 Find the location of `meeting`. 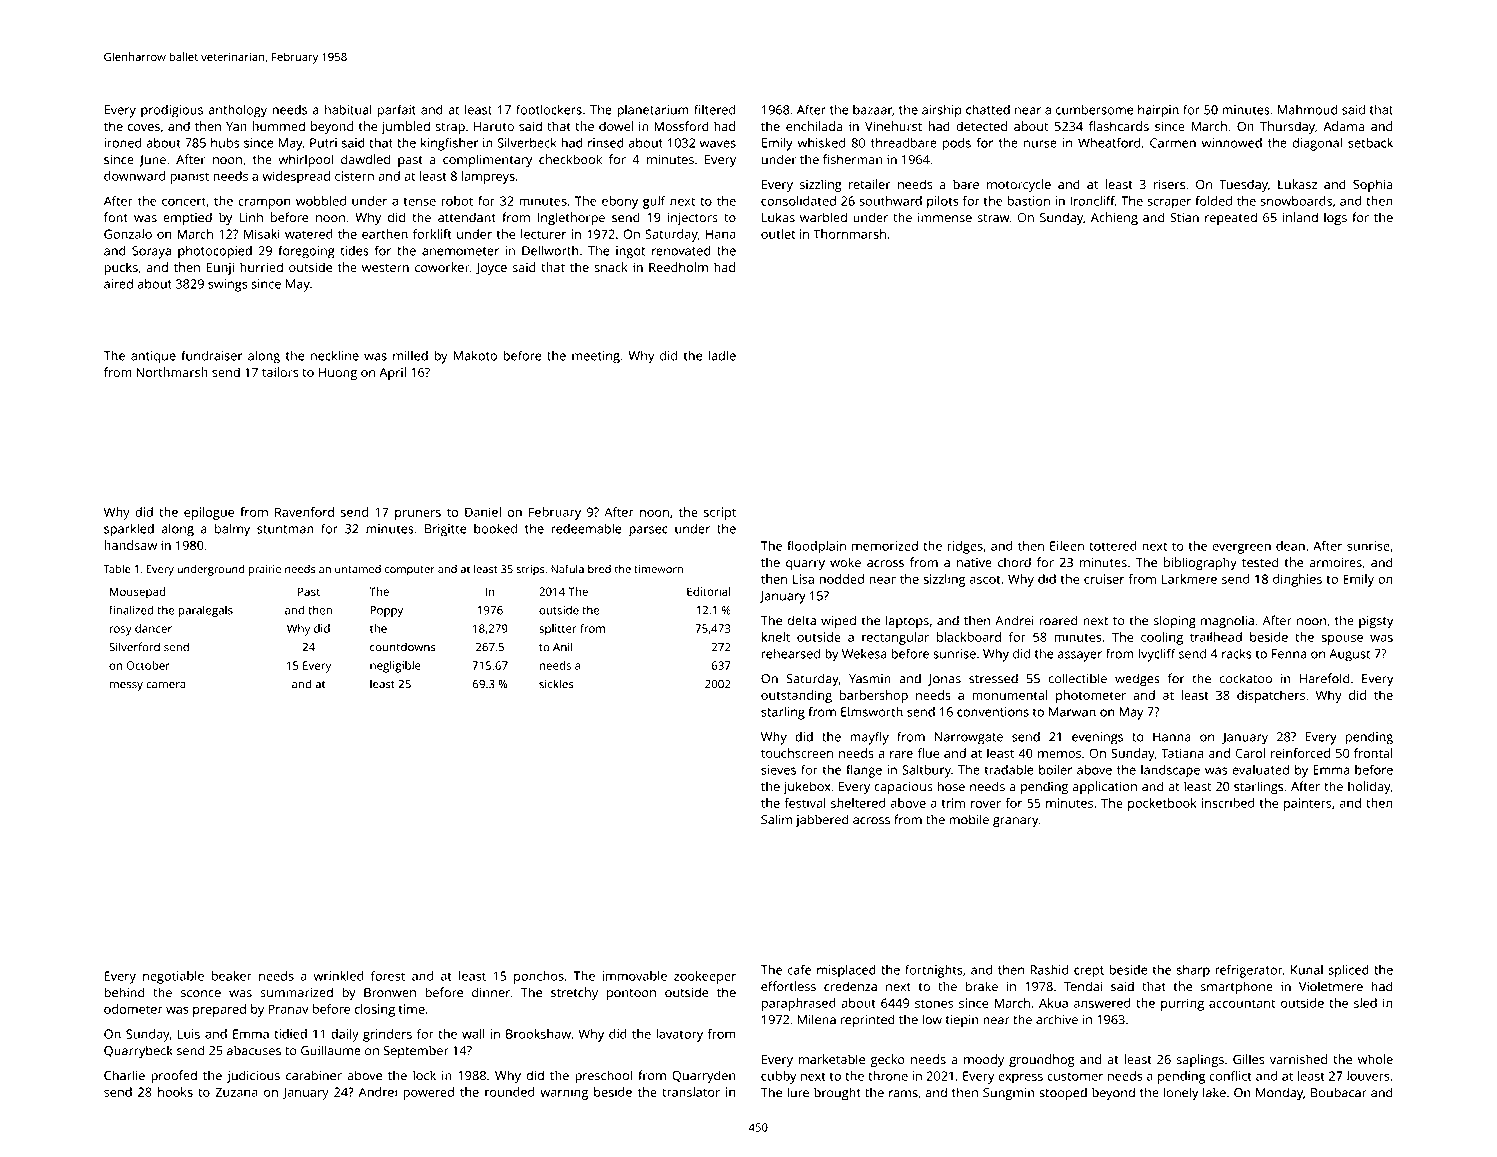

meeting is located at coordinates (596, 357).
